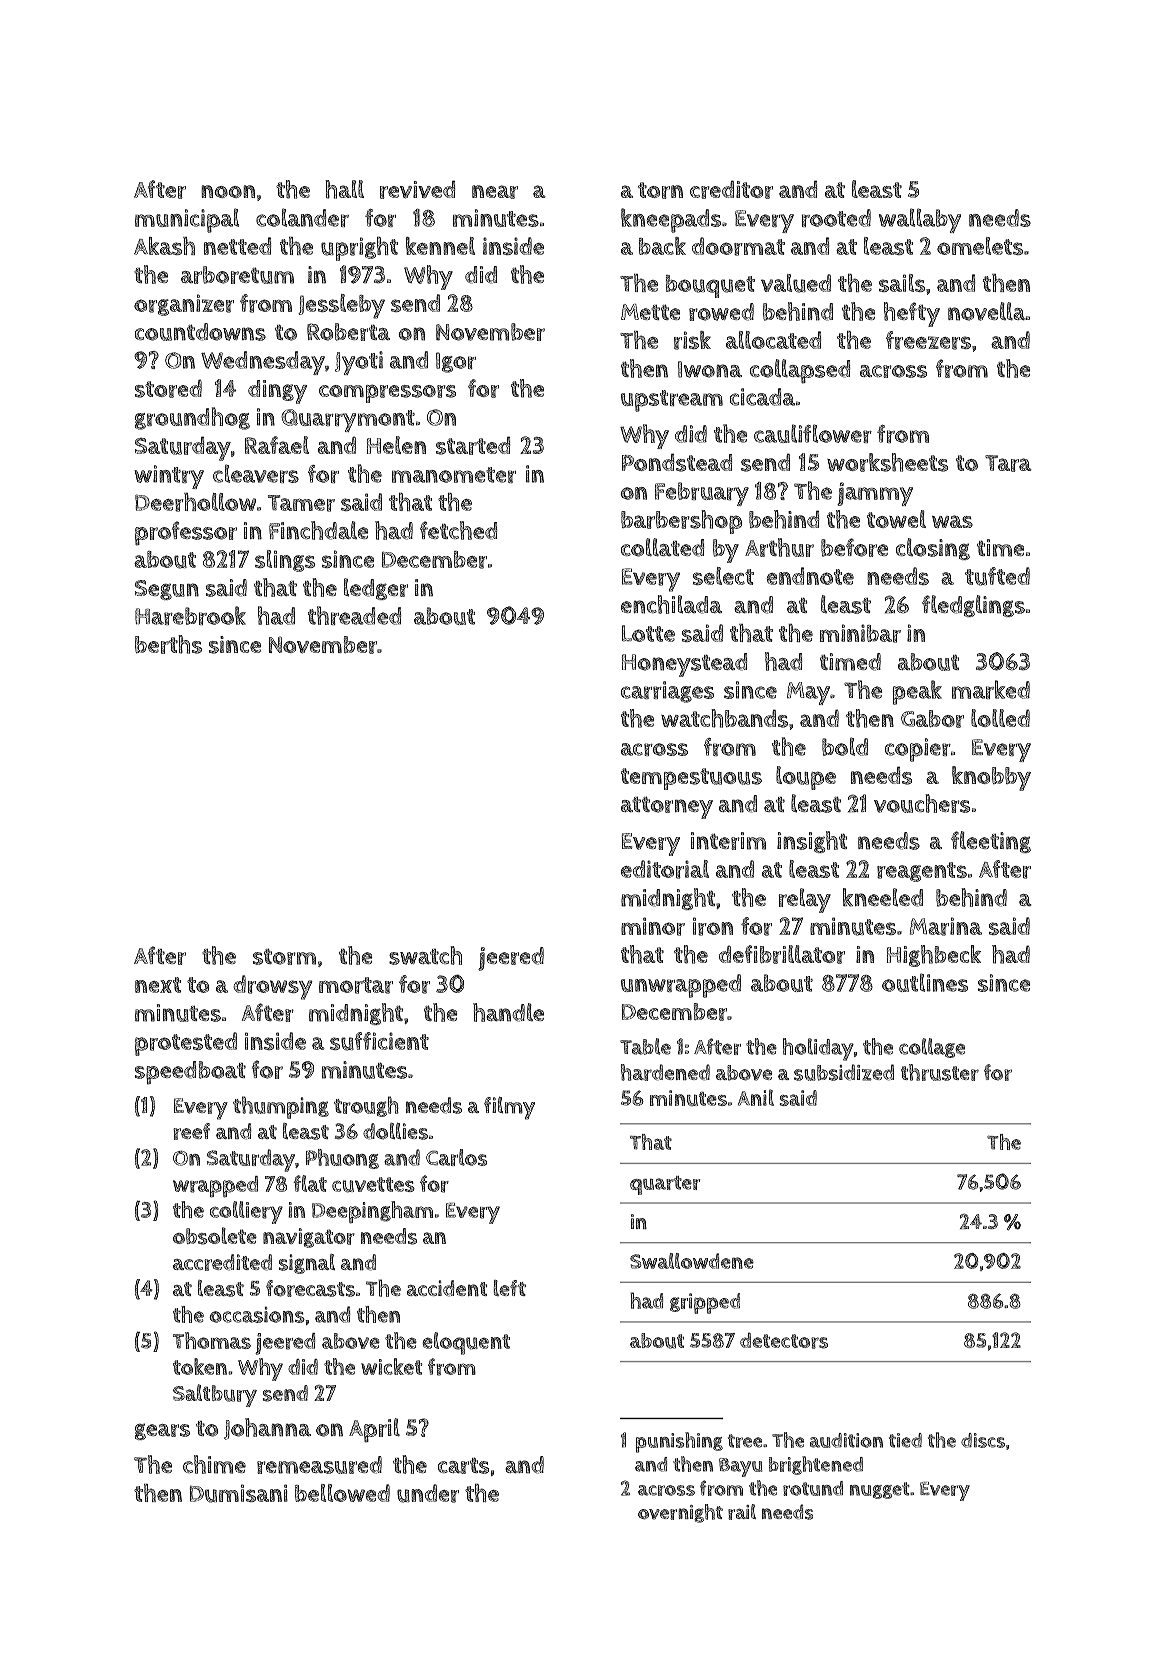  What do you see at coordinates (691, 779) in the screenshot?
I see `tempestuous` at bounding box center [691, 779].
